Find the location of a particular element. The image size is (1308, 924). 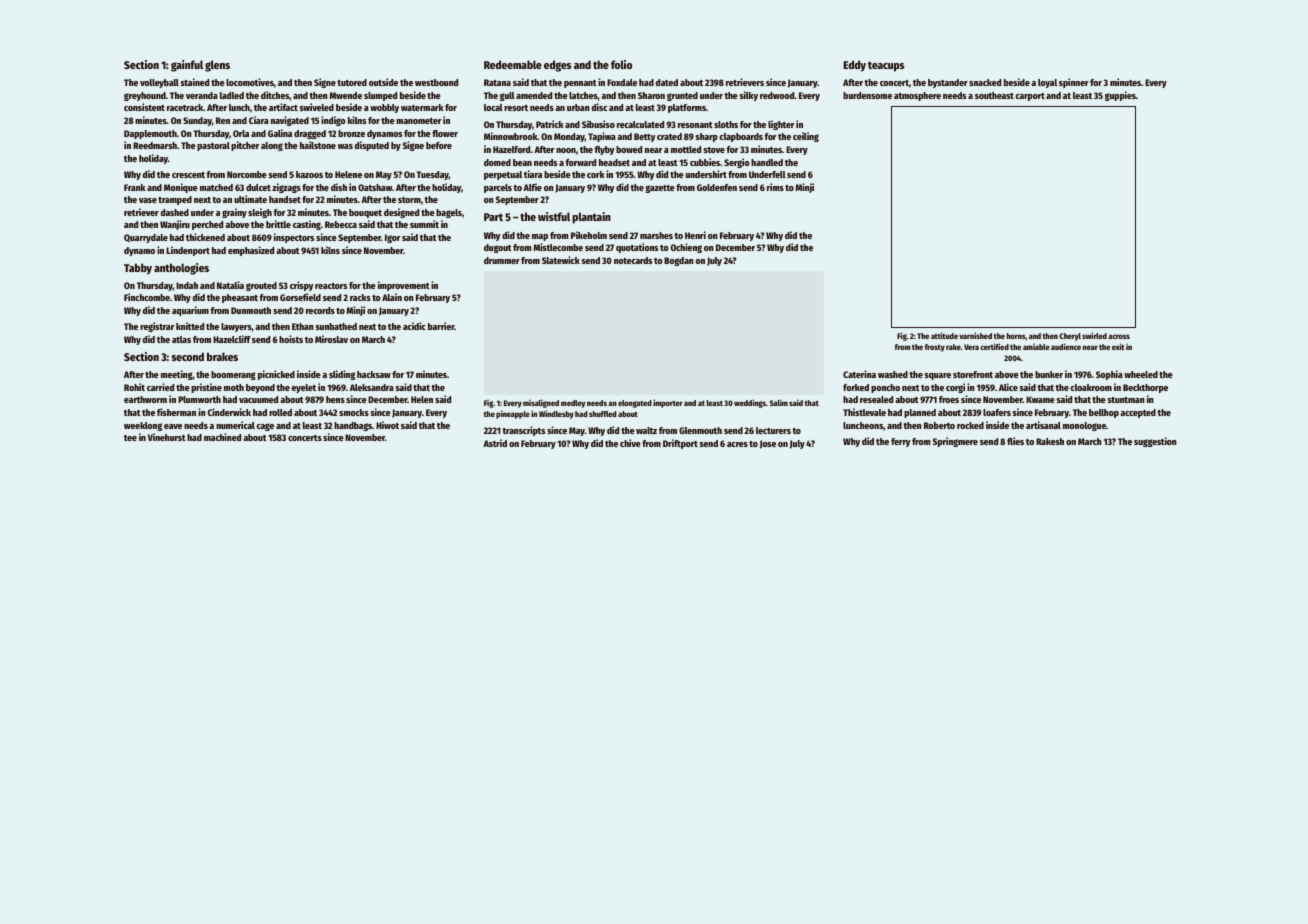

Eddy is located at coordinates (854, 66).
